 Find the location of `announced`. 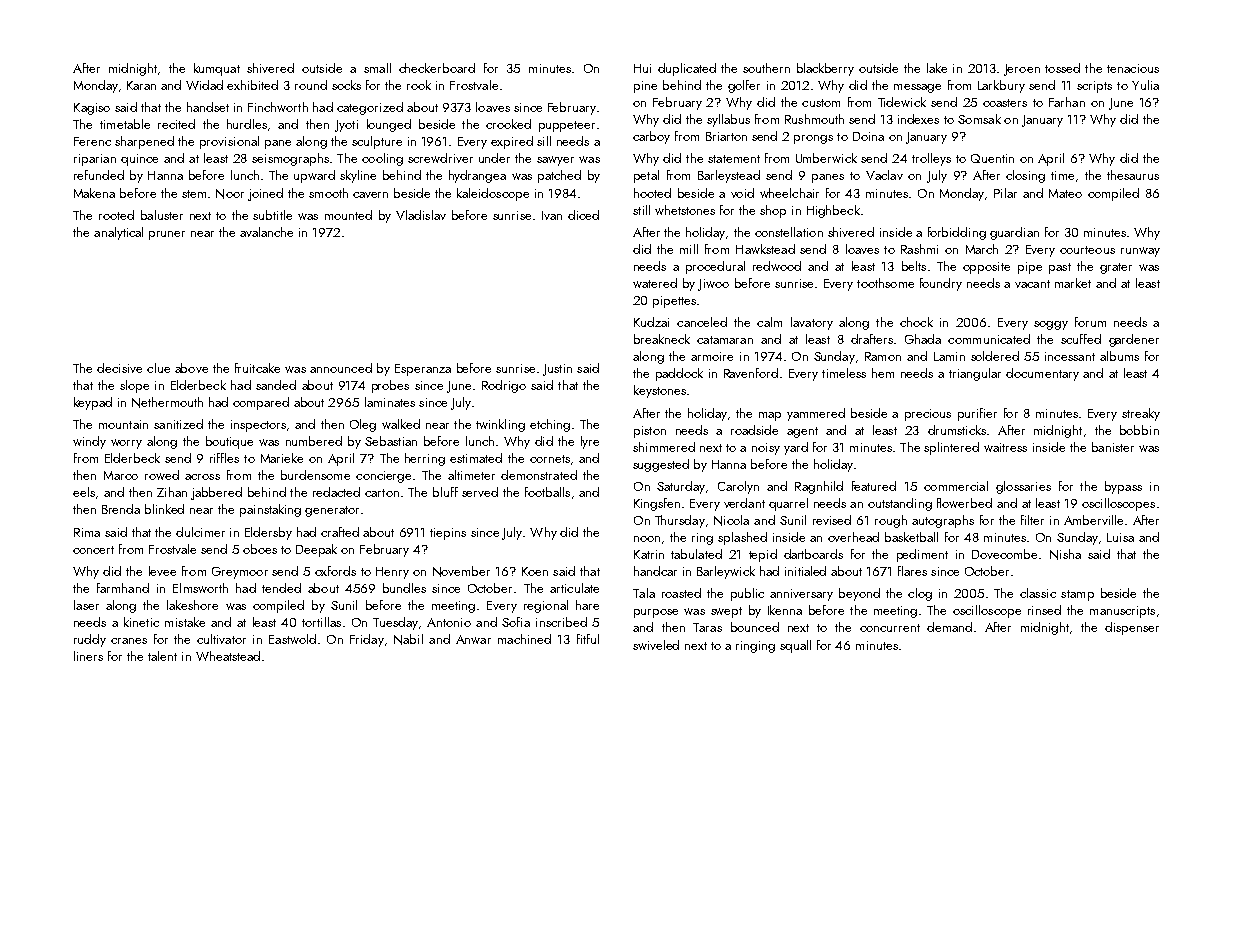

announced is located at coordinates (341, 368).
